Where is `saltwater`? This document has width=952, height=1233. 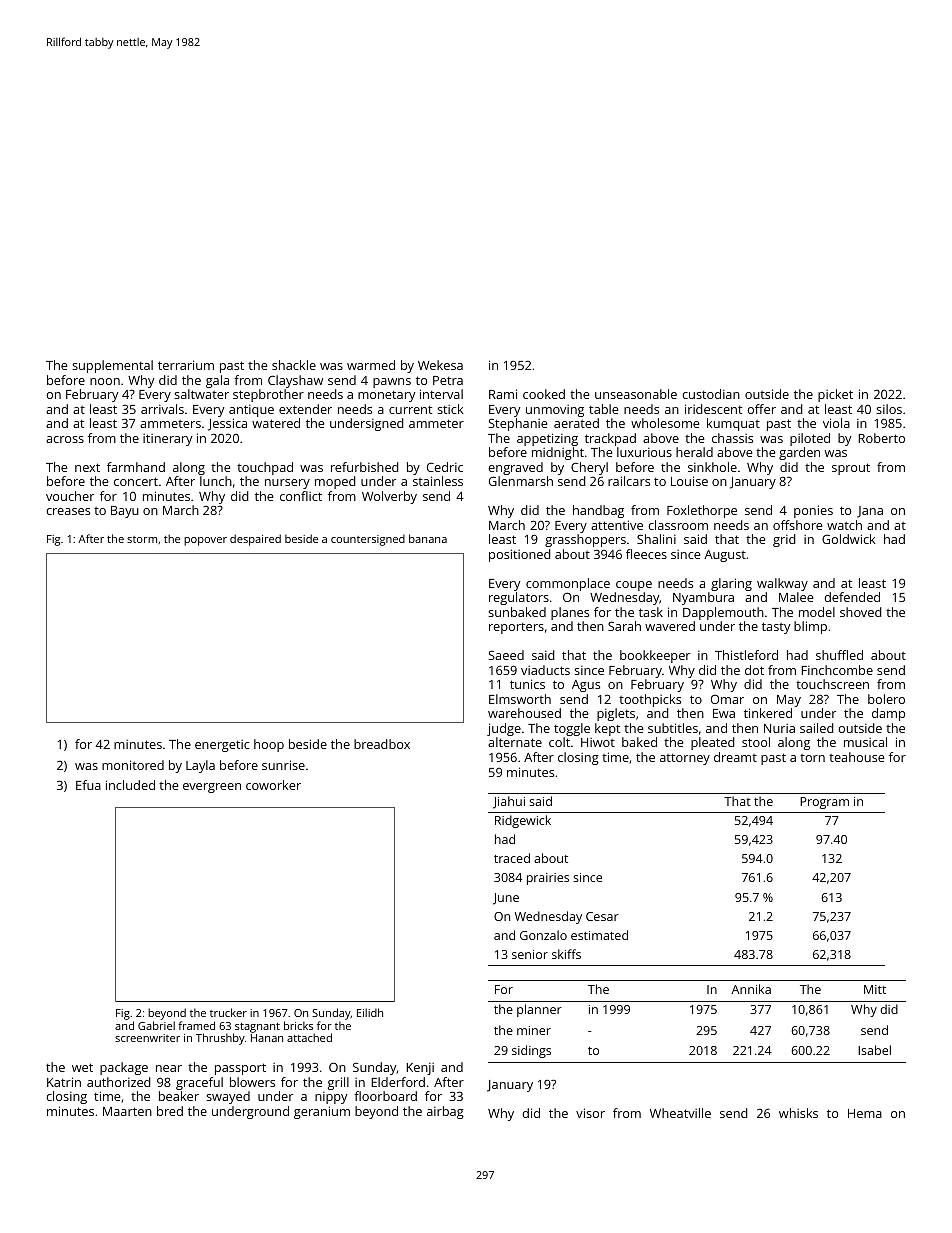 saltwater is located at coordinates (201, 394).
